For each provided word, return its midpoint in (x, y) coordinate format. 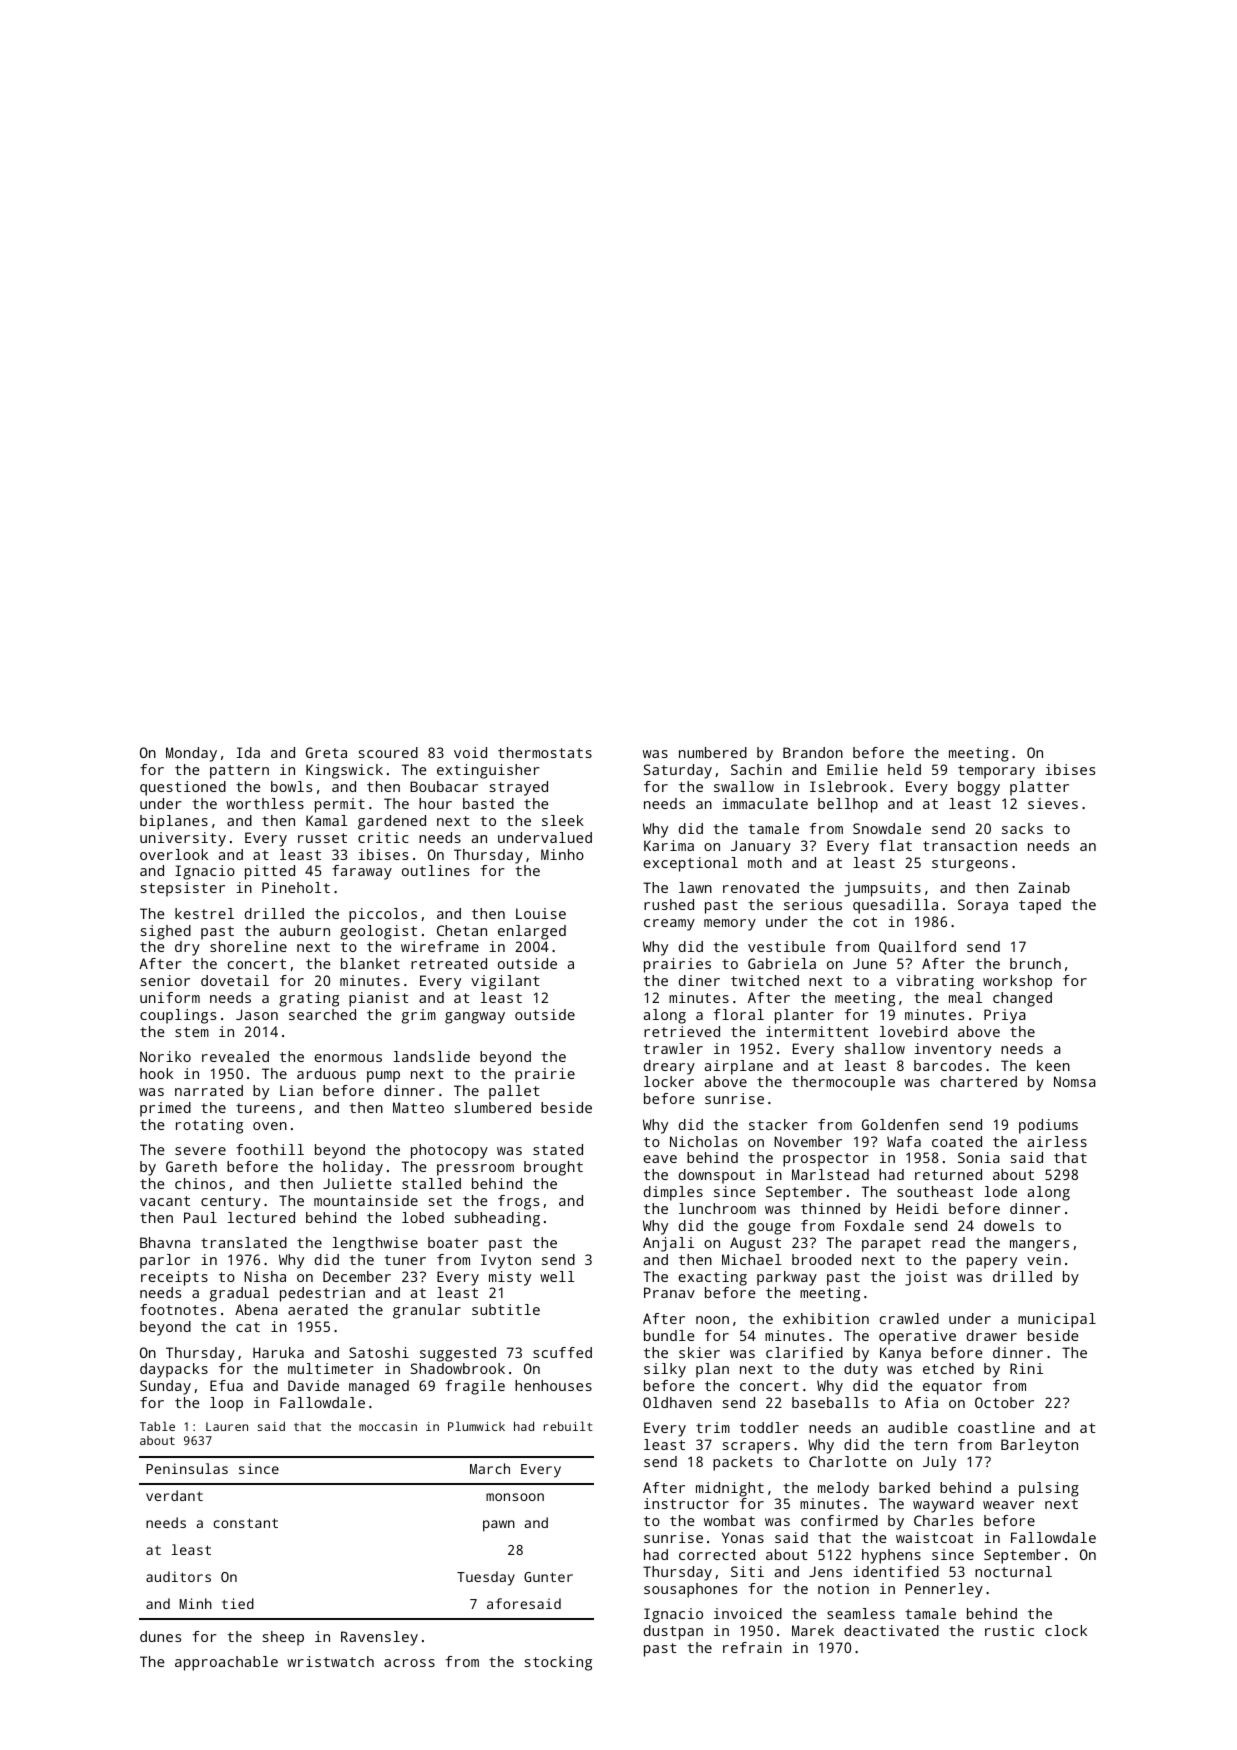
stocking (558, 1663)
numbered (713, 752)
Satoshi (379, 1352)
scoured (388, 752)
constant (245, 1523)
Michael (752, 1259)
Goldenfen (900, 1124)
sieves (1053, 803)
